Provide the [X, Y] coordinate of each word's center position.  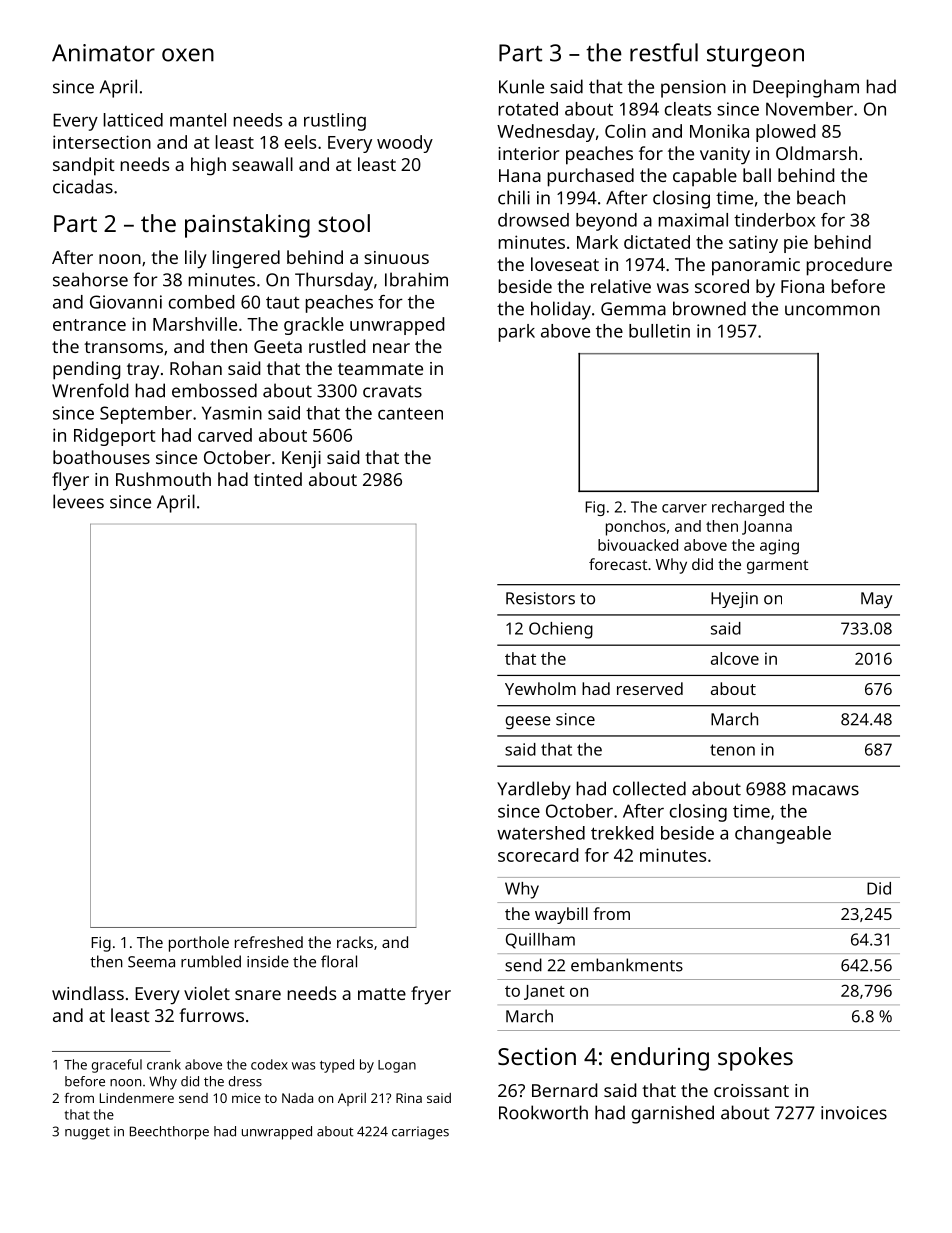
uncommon [832, 310]
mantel [198, 120]
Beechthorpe [169, 1133]
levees [78, 501]
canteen [410, 413]
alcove [735, 658]
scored [722, 286]
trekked [622, 833]
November [809, 109]
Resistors [540, 598]
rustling [335, 122]
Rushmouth [163, 479]
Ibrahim [416, 279]
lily [196, 259]
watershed [541, 833]
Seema [151, 962]
